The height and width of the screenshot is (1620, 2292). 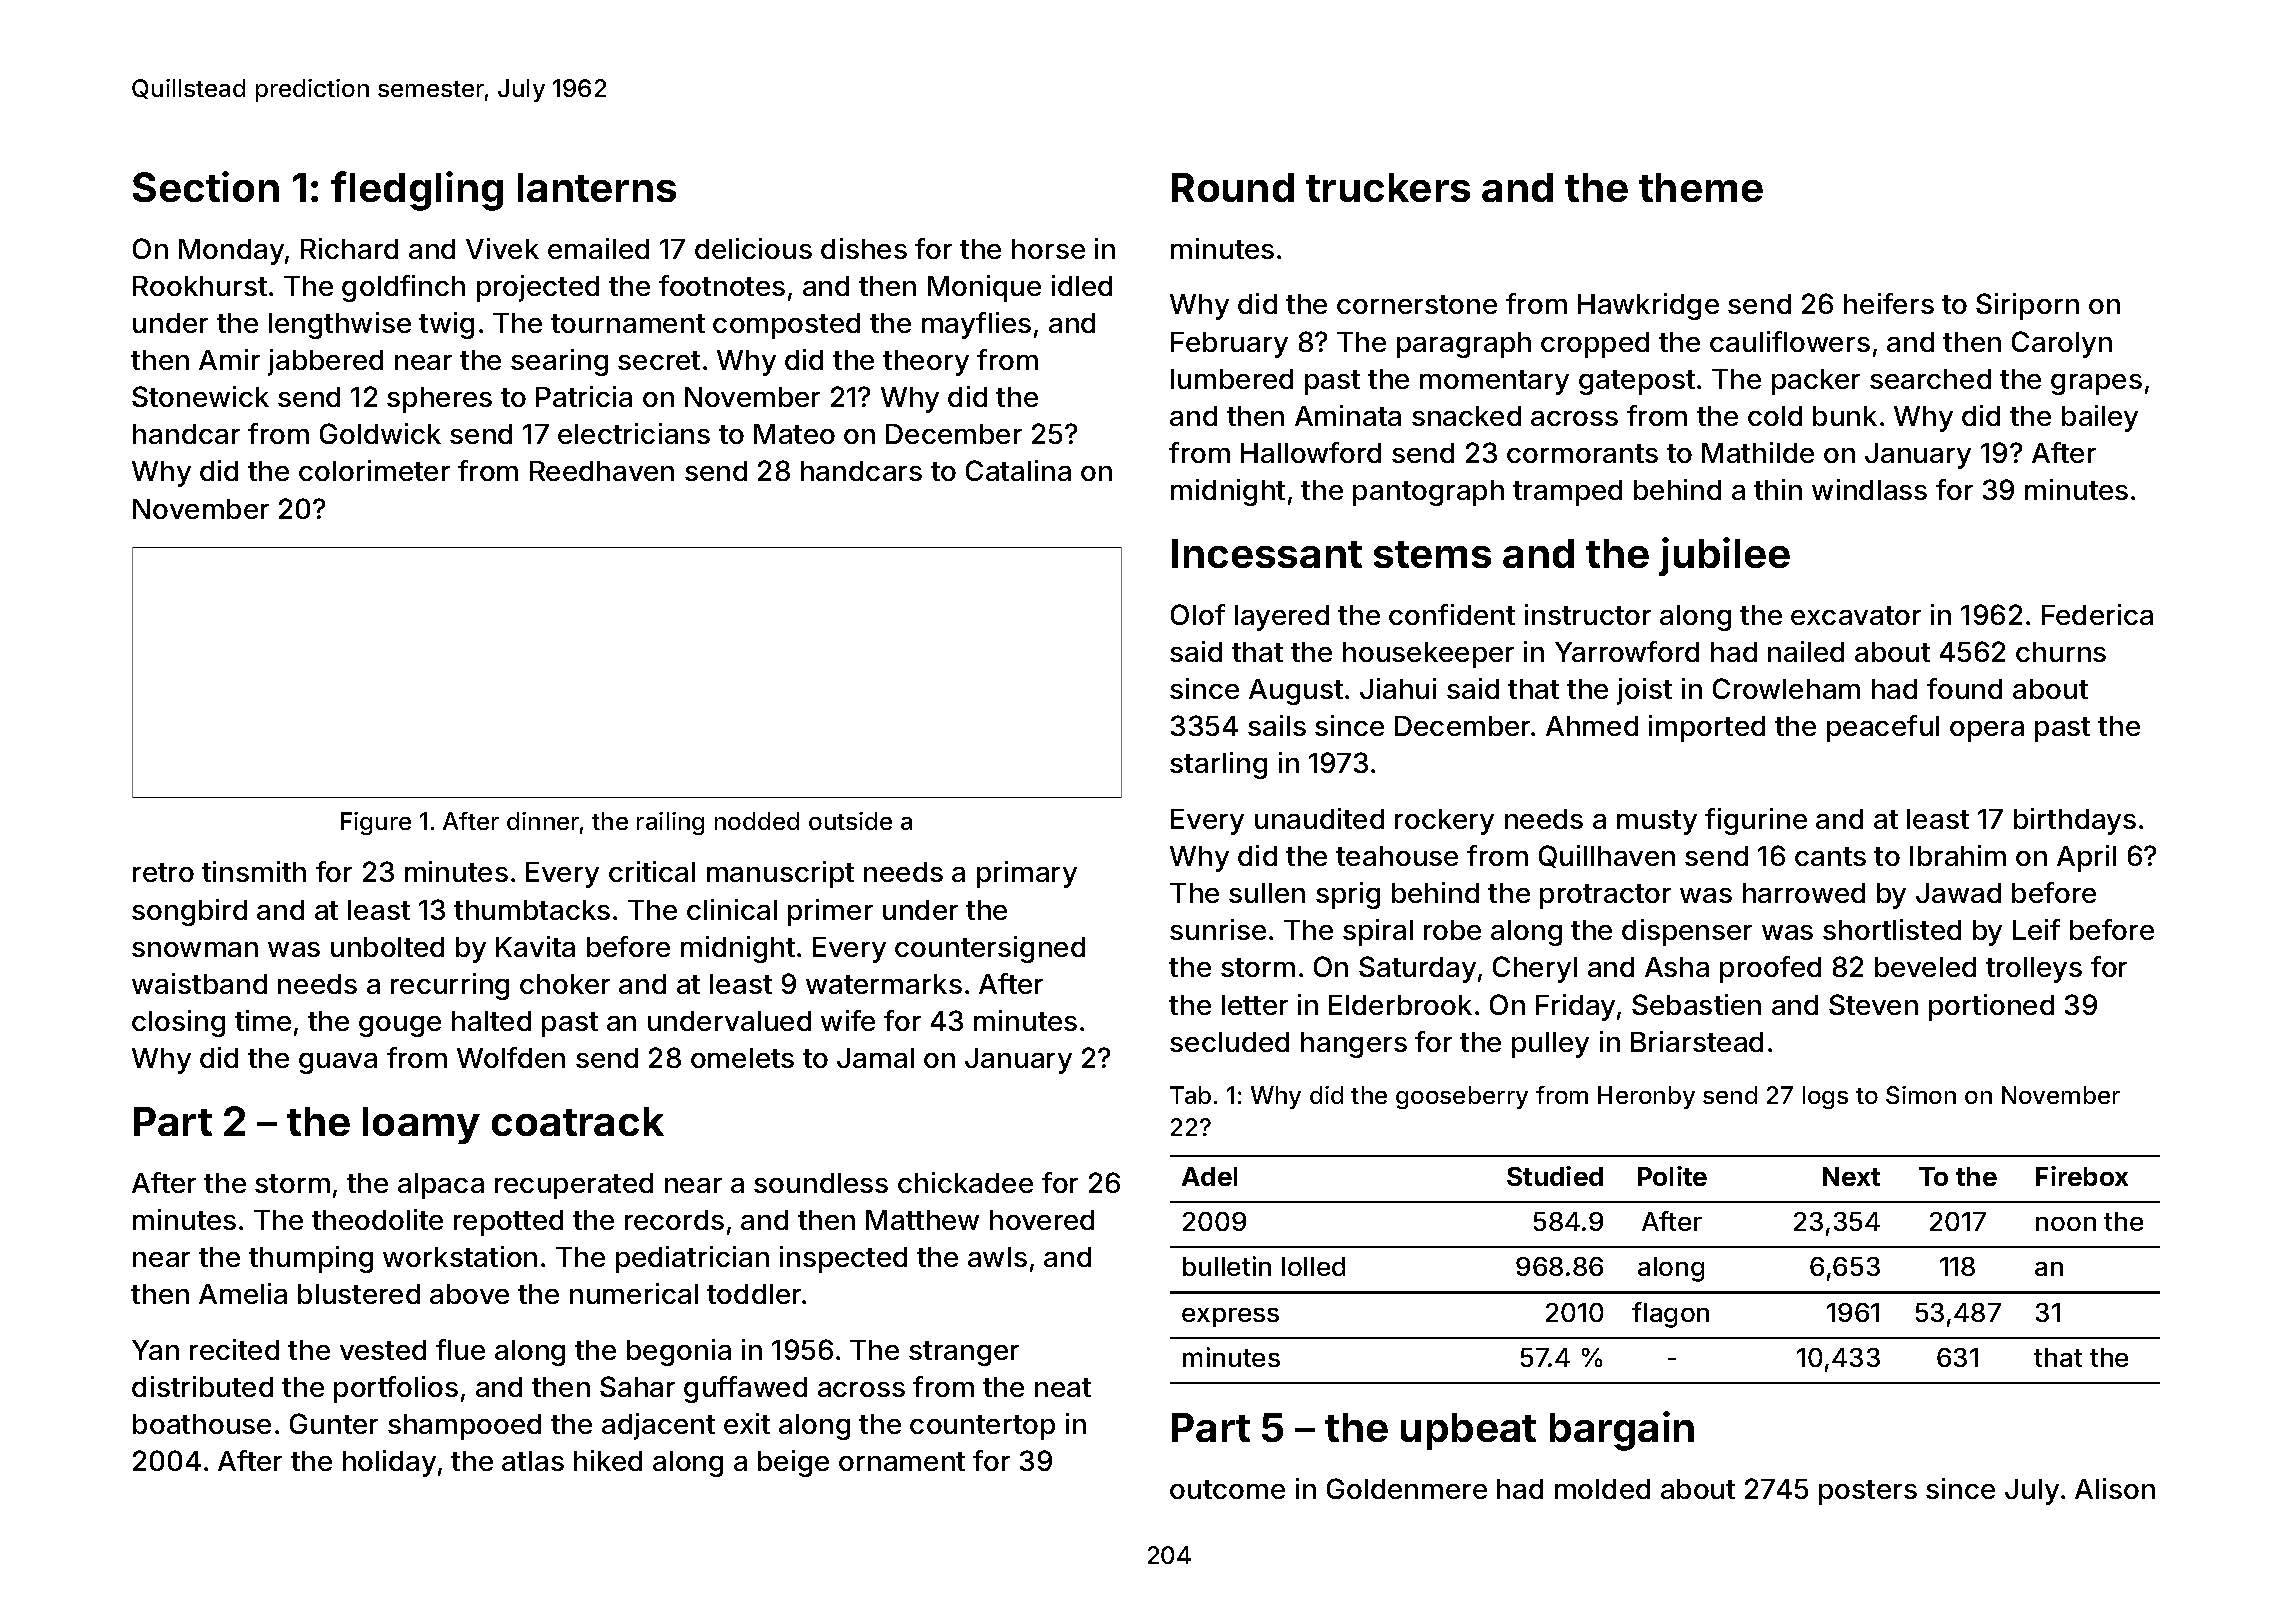 What do you see at coordinates (417, 191) in the screenshot?
I see `fledgling` at bounding box center [417, 191].
